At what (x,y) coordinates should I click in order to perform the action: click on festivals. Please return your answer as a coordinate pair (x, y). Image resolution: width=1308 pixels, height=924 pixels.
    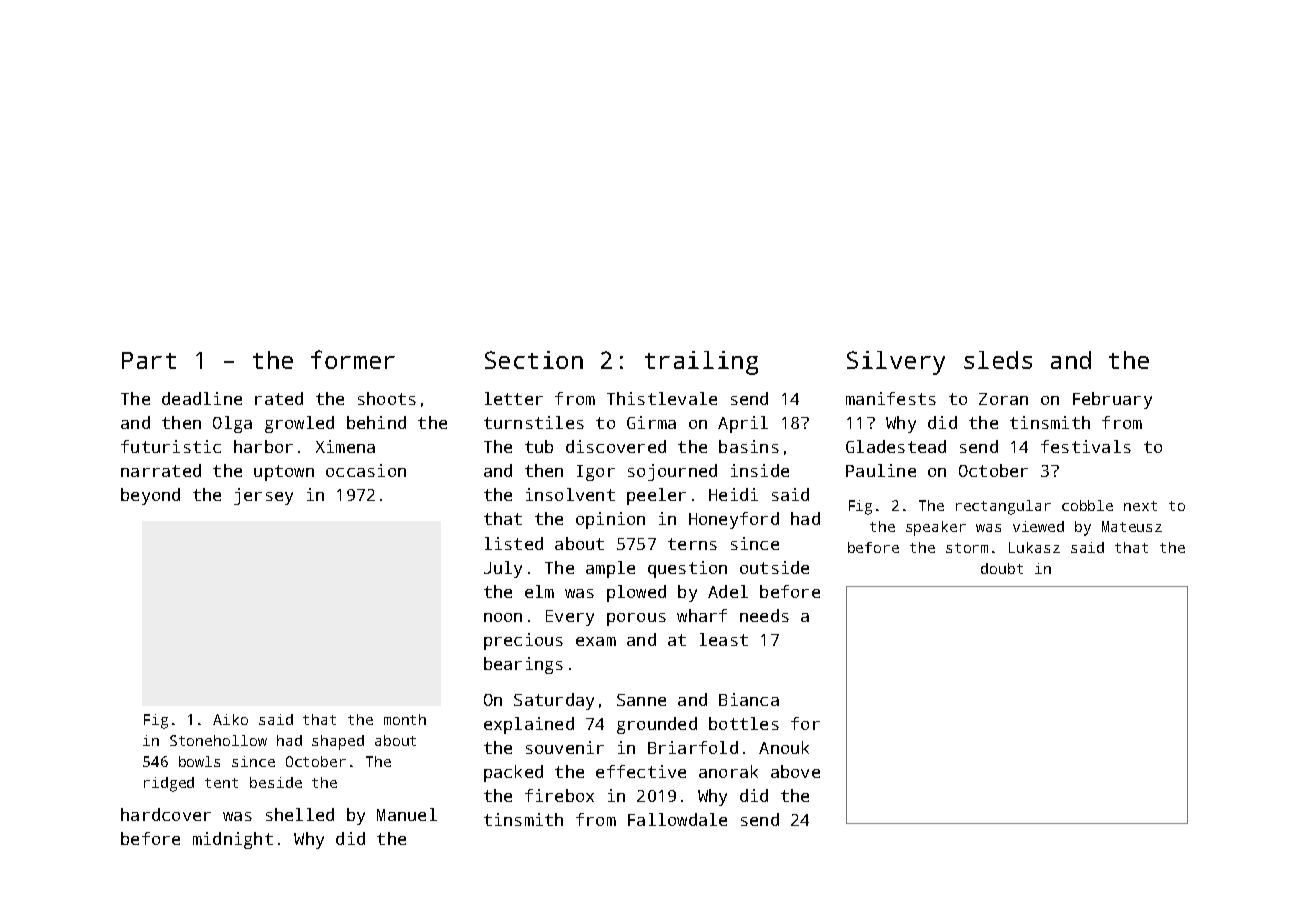
    Looking at the image, I should click on (1086, 446).
